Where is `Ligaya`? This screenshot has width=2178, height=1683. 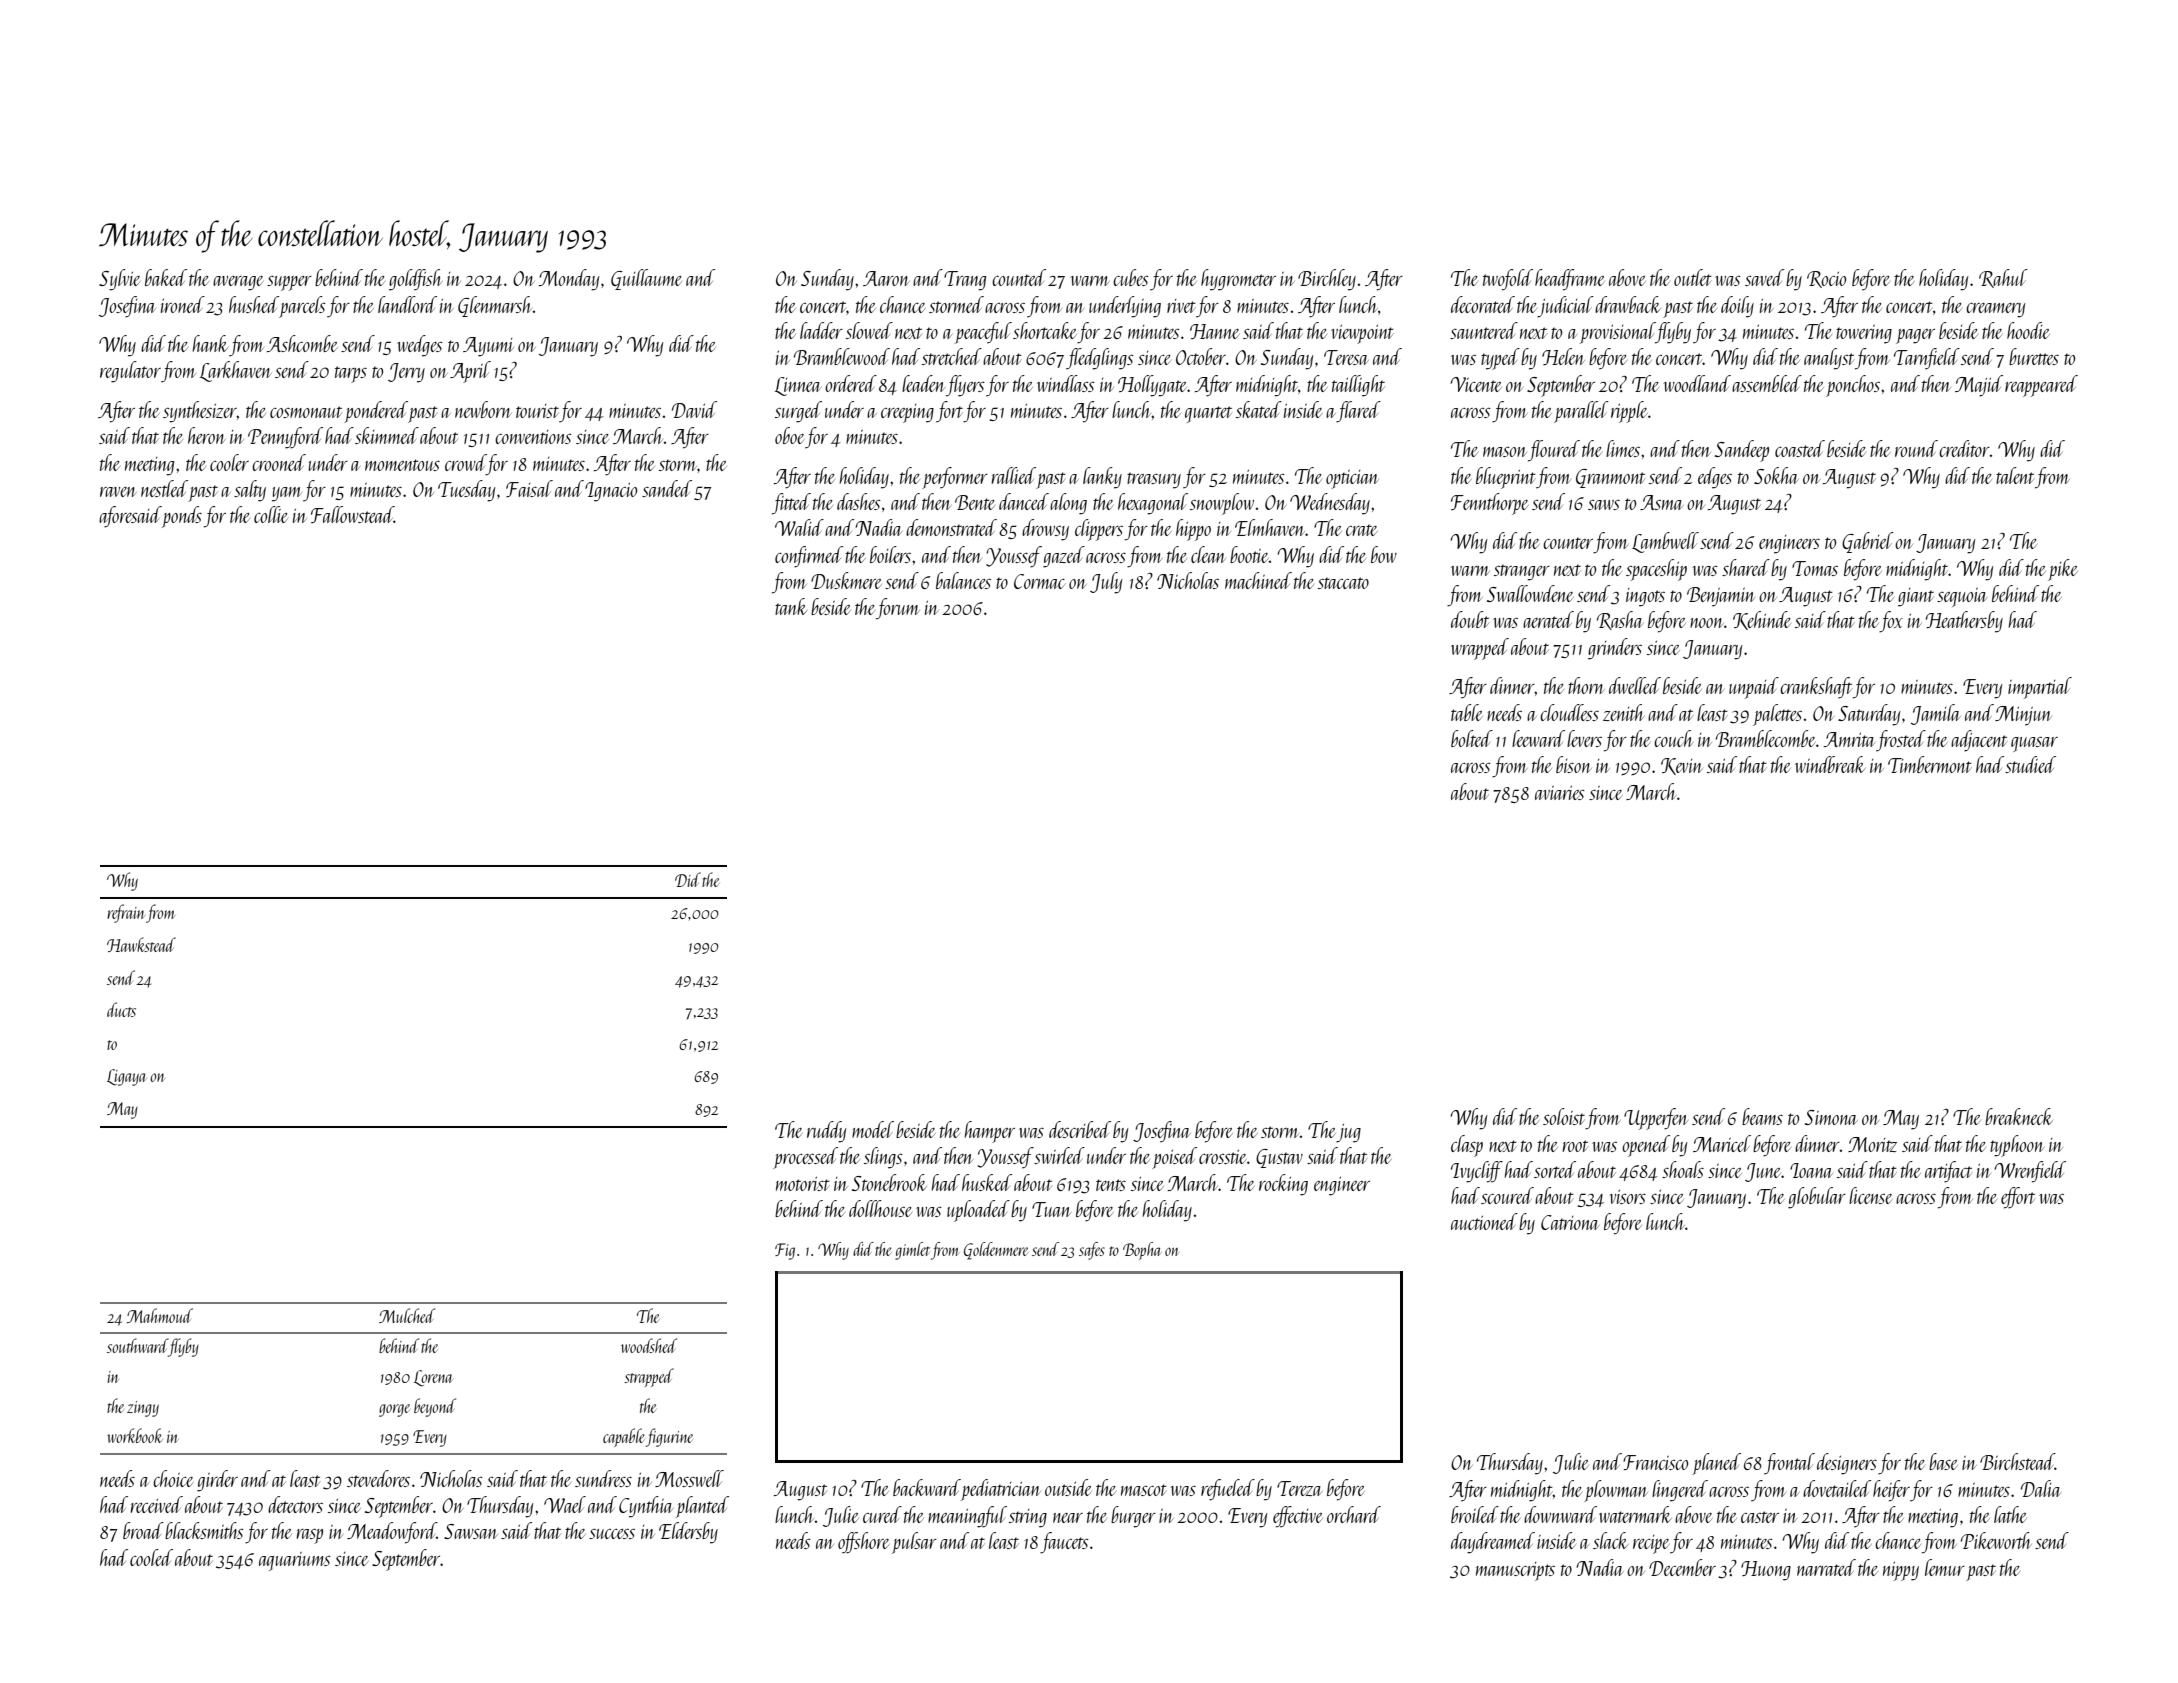
Ligaya is located at coordinates (127, 1077).
